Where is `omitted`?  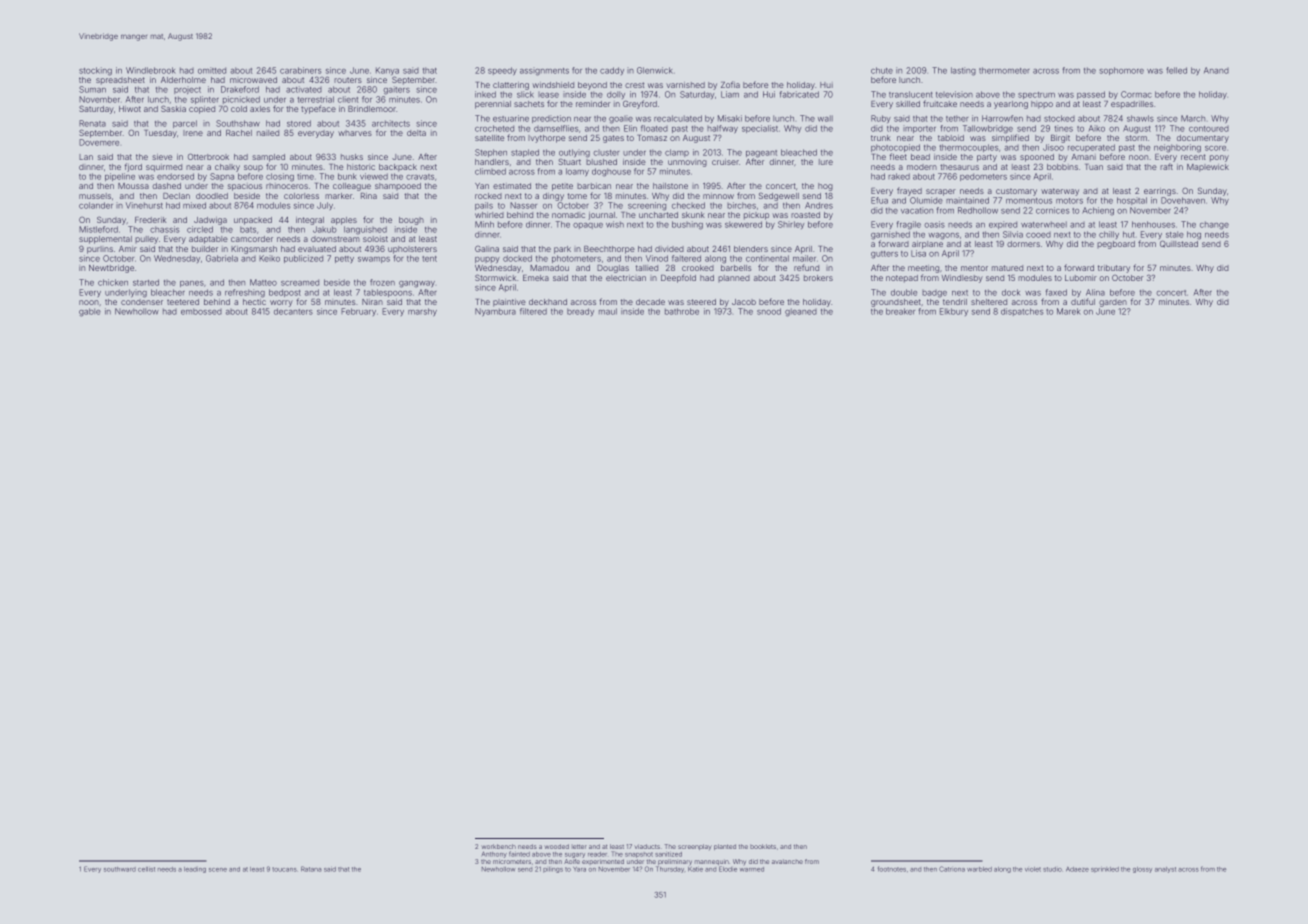 omitted is located at coordinates (212, 70).
